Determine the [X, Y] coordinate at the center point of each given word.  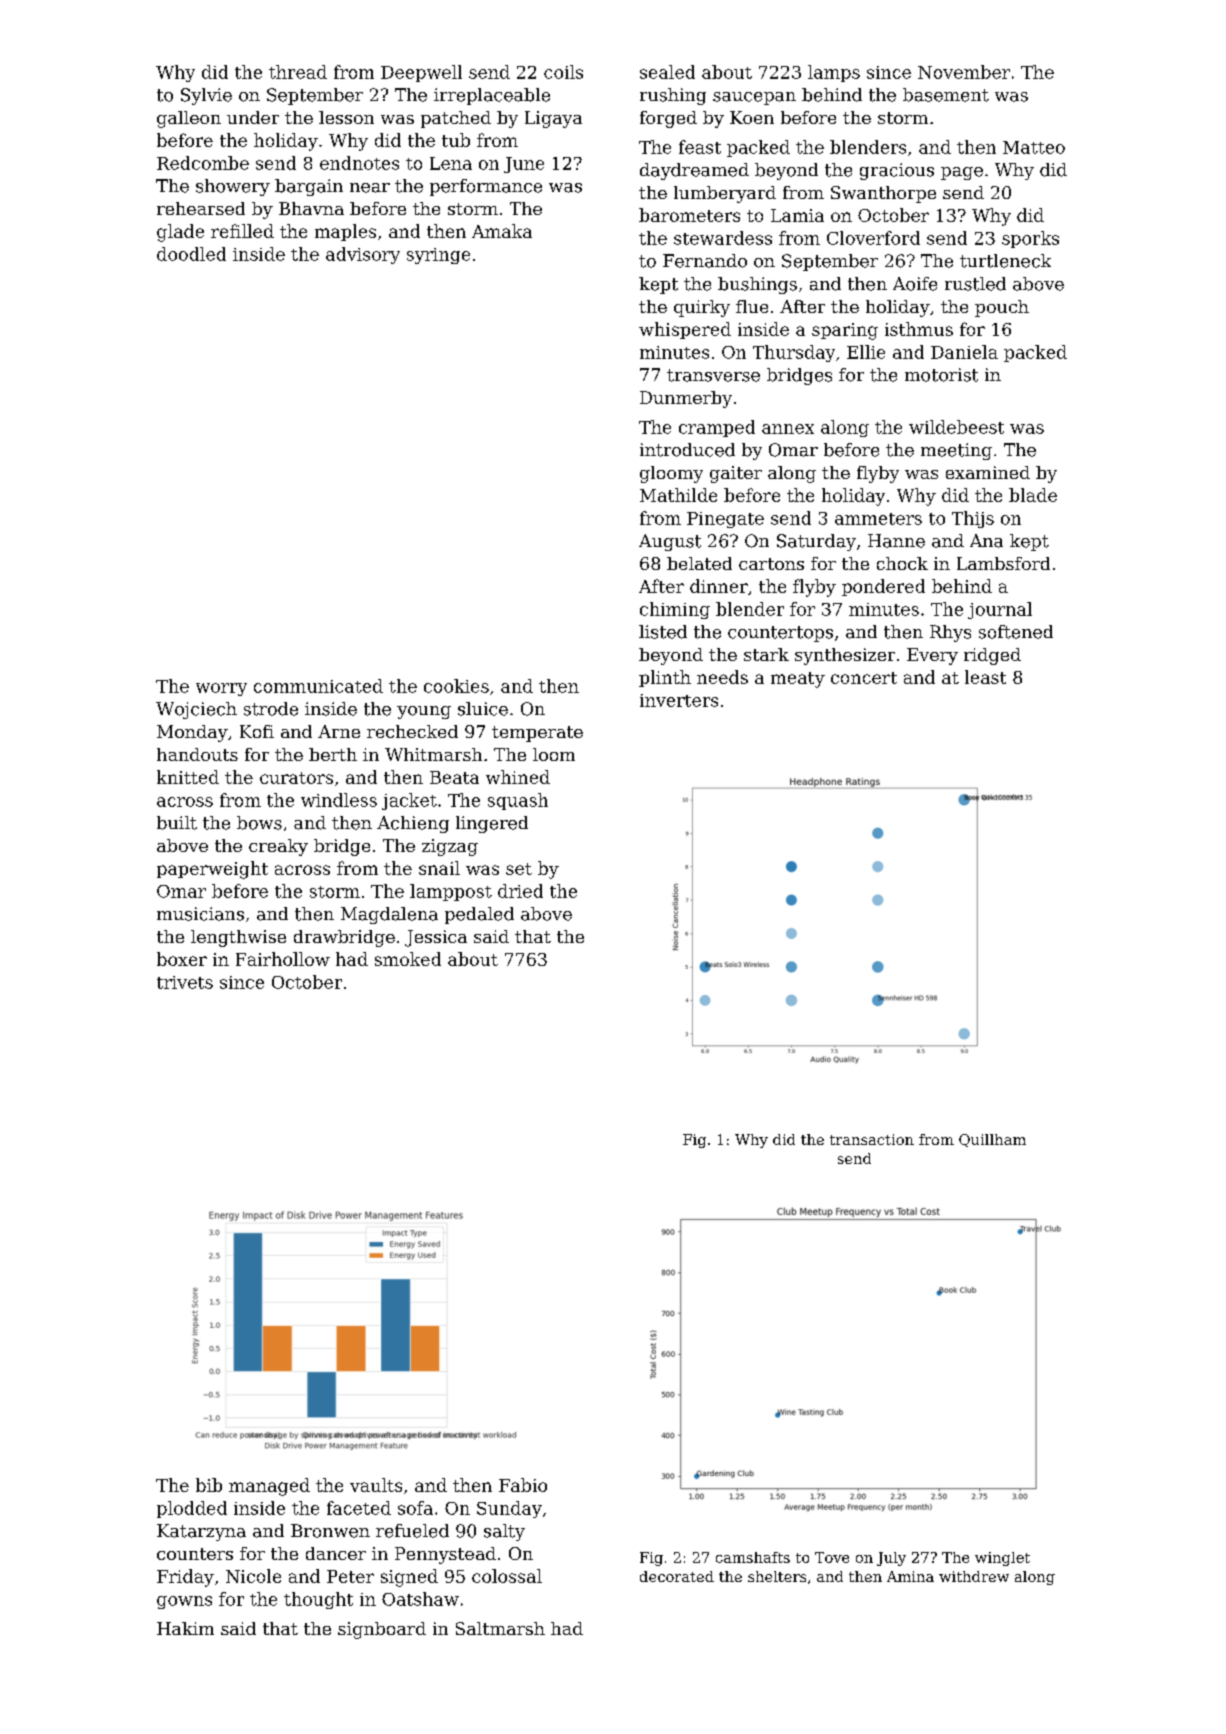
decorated [677, 1576]
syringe [438, 256]
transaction [872, 1139]
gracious [897, 171]
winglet [1002, 1559]
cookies [456, 686]
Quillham [992, 1140]
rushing [673, 96]
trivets [185, 982]
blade [1033, 495]
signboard [382, 1630]
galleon [189, 119]
